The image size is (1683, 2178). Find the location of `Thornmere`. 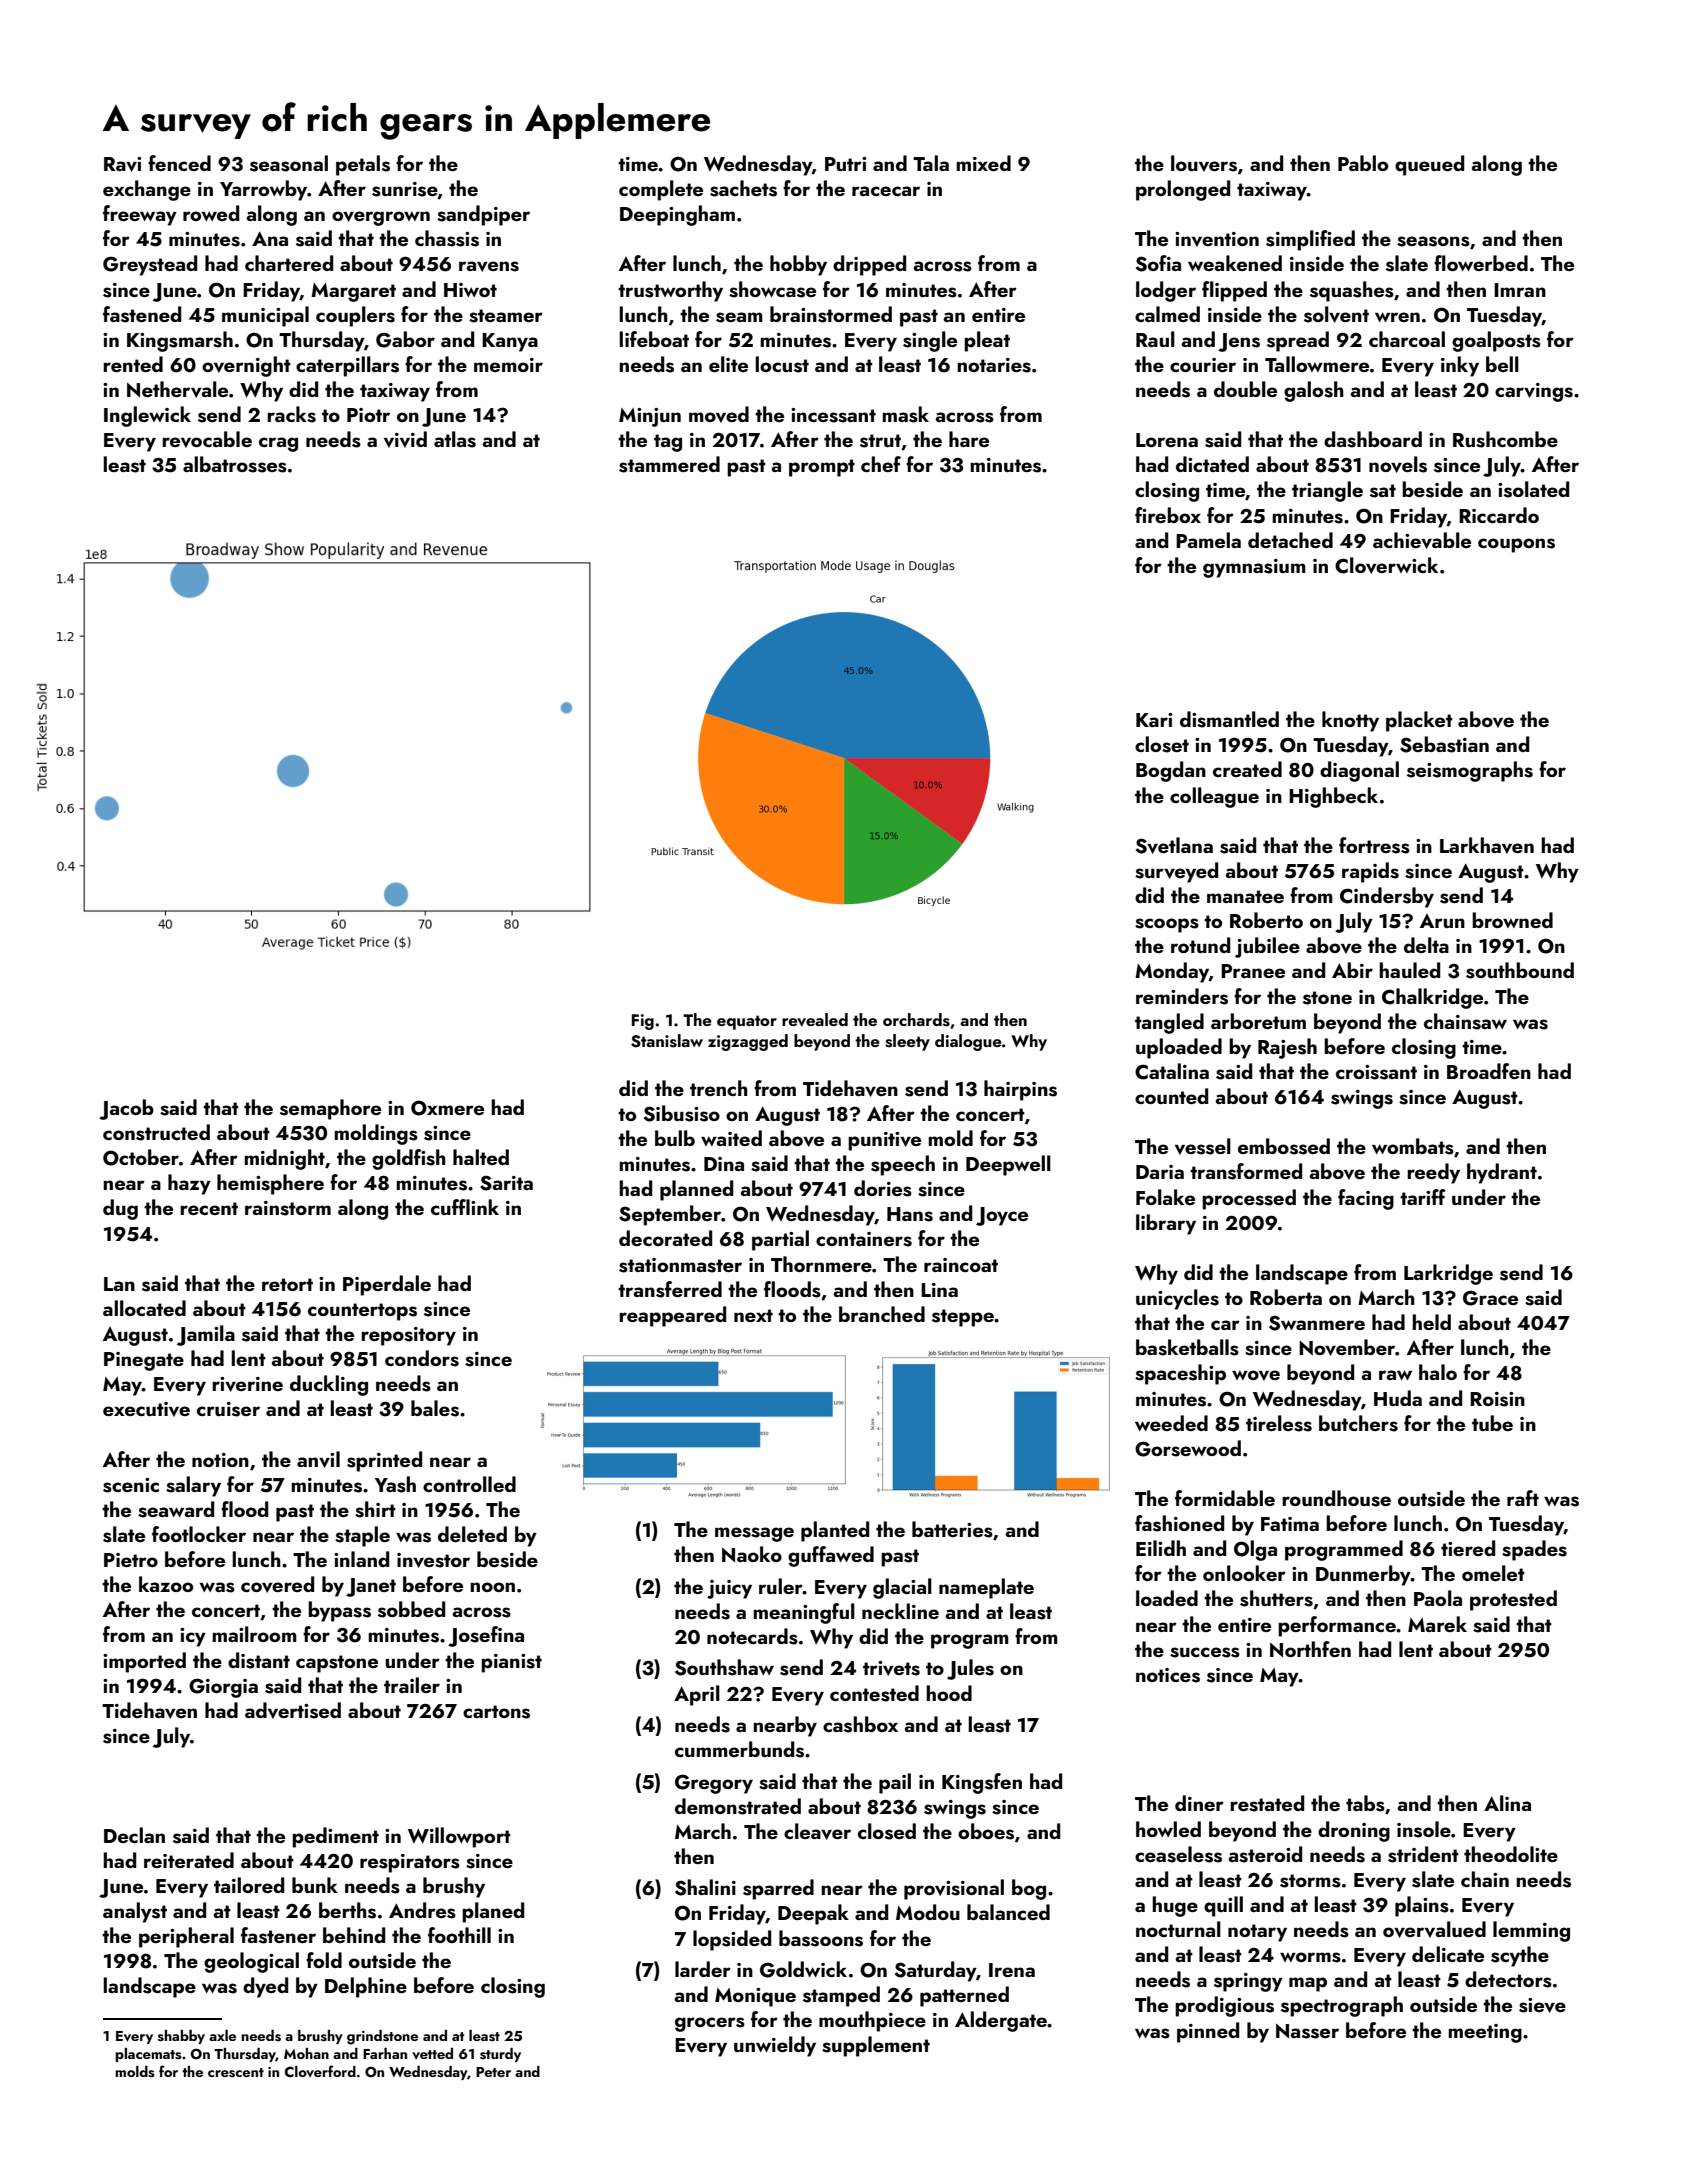

Thornmere is located at coordinates (821, 1264).
